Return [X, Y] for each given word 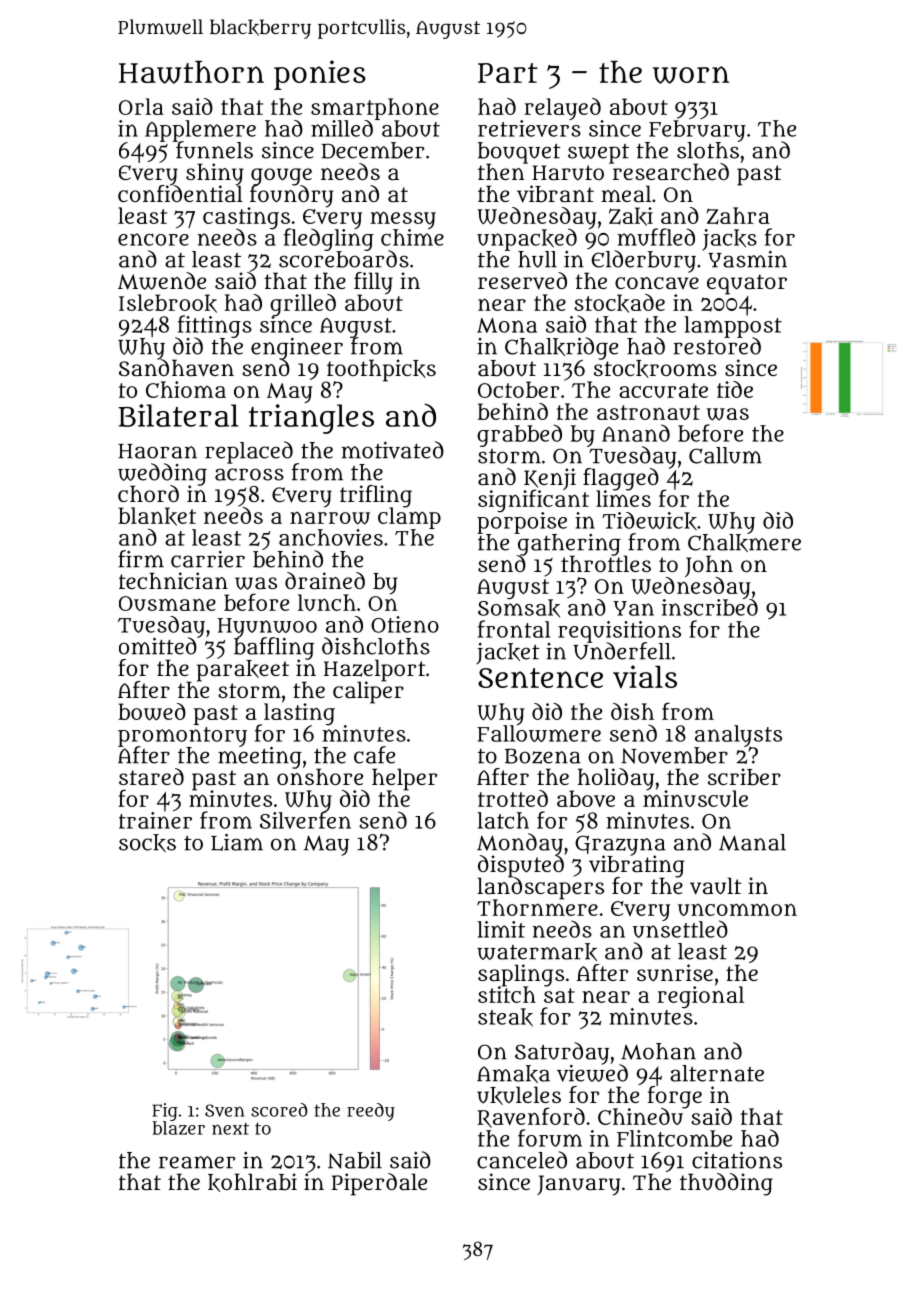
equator [747, 284]
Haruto [568, 172]
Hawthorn [191, 72]
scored [279, 1110]
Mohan [658, 1051]
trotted [513, 798]
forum [550, 1138]
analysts [738, 736]
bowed [152, 712]
